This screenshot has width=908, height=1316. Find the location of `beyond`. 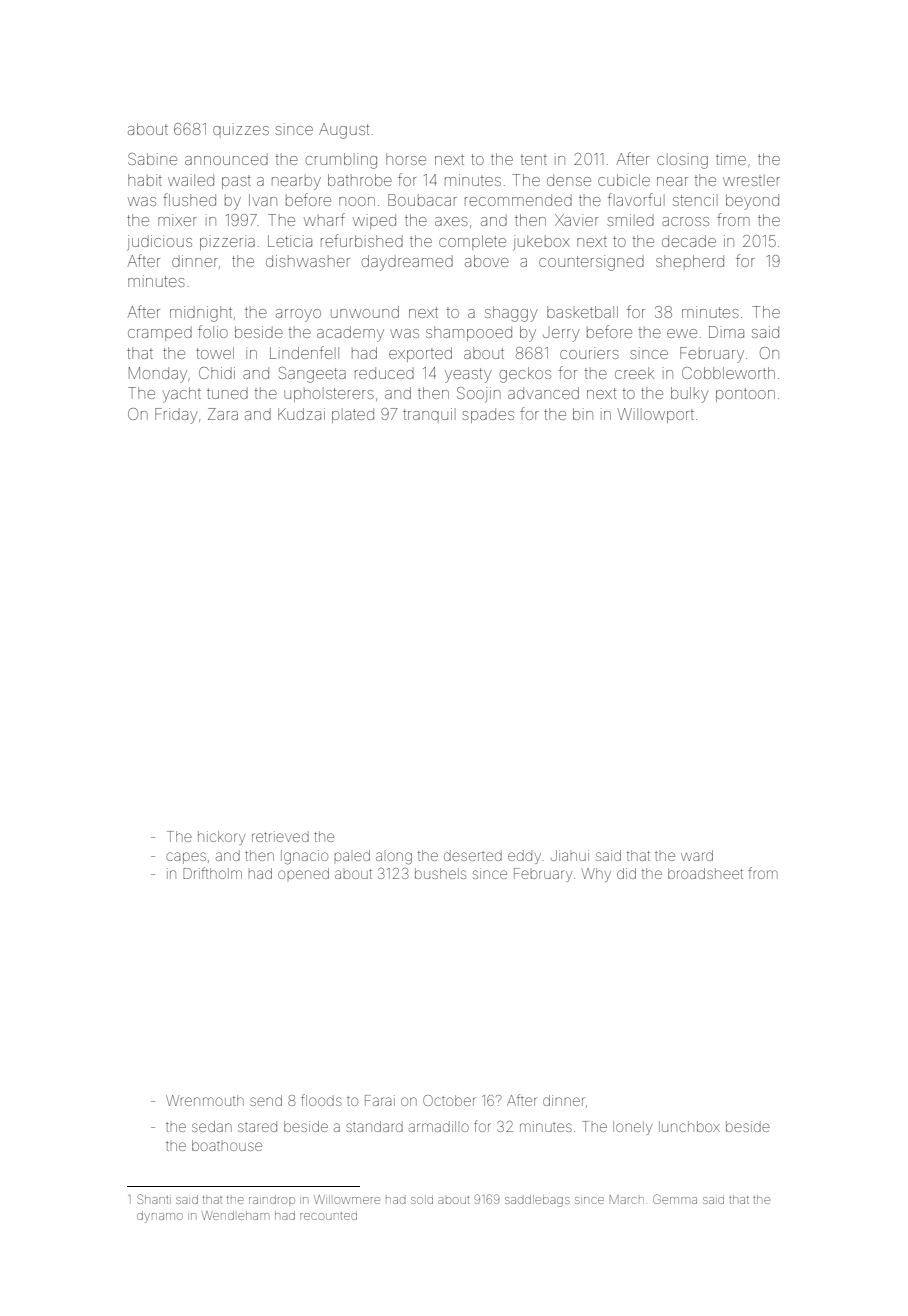

beyond is located at coordinates (752, 202).
